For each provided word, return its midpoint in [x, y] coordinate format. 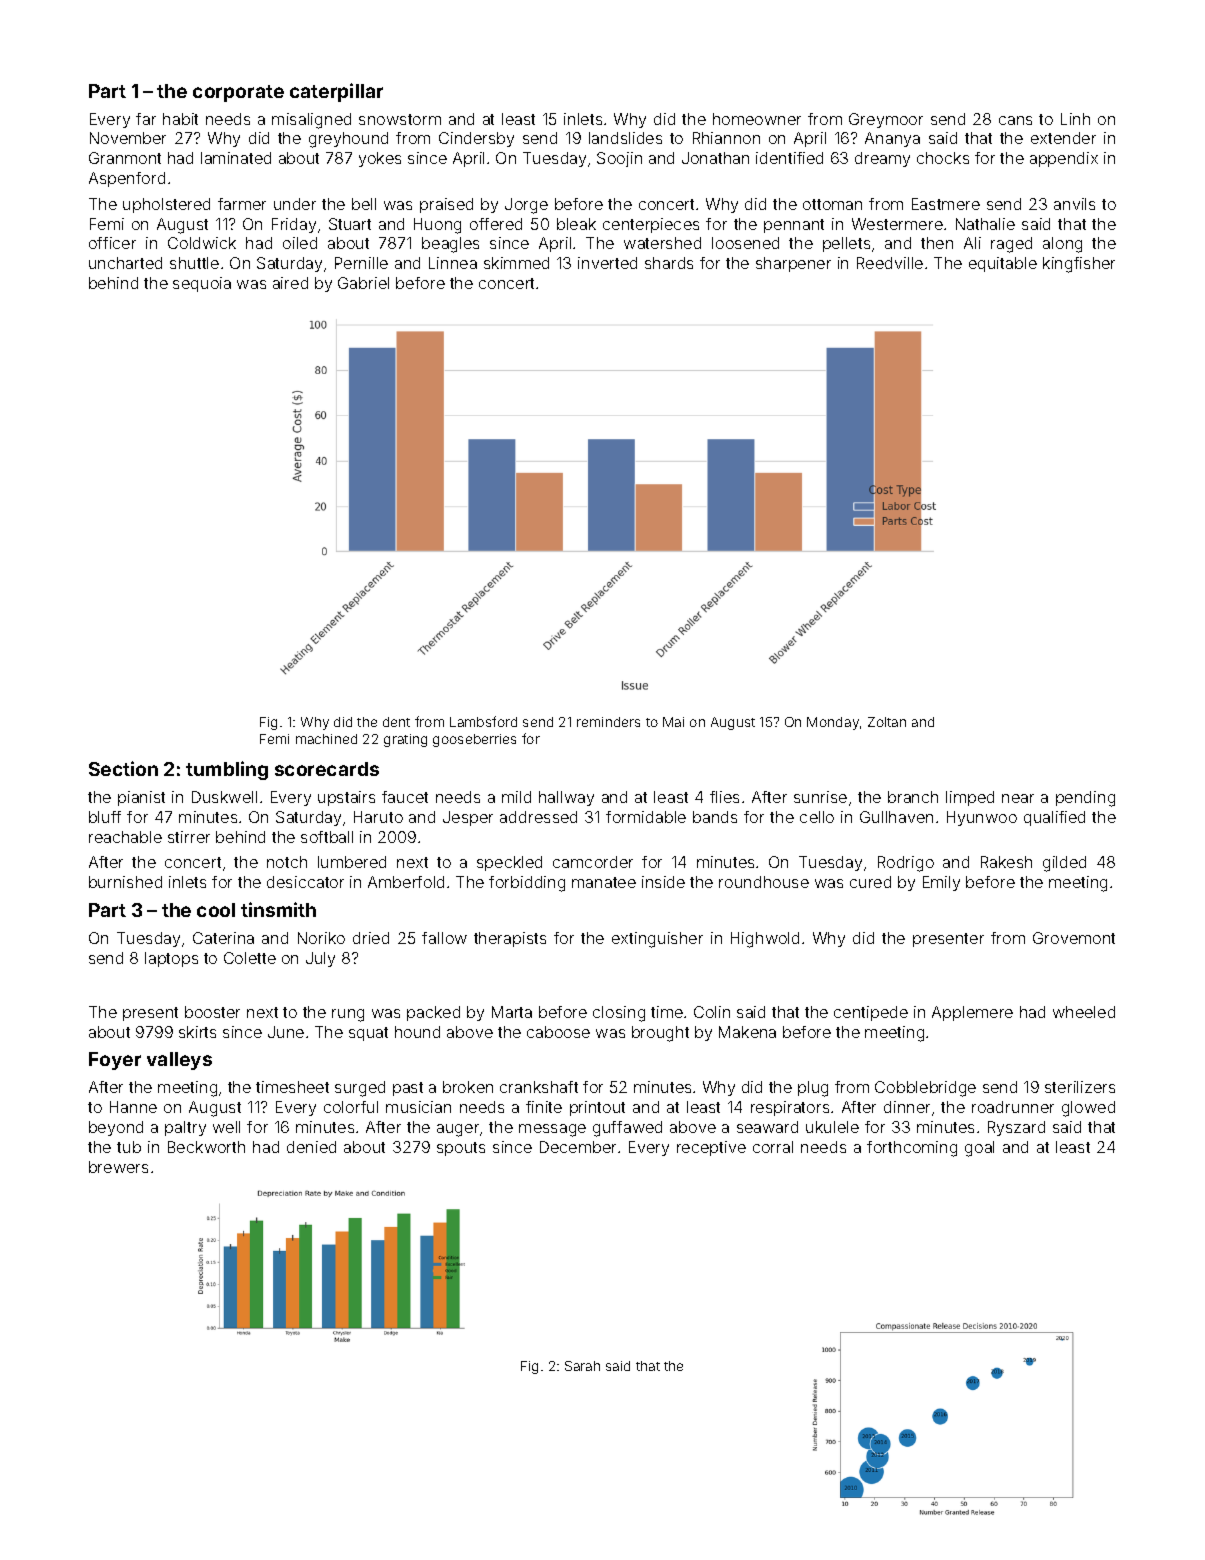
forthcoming [912, 1149]
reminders [608, 722]
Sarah [582, 1366]
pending [1085, 799]
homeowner [757, 119]
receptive [711, 1148]
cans [1015, 120]
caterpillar [336, 92]
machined [326, 739]
